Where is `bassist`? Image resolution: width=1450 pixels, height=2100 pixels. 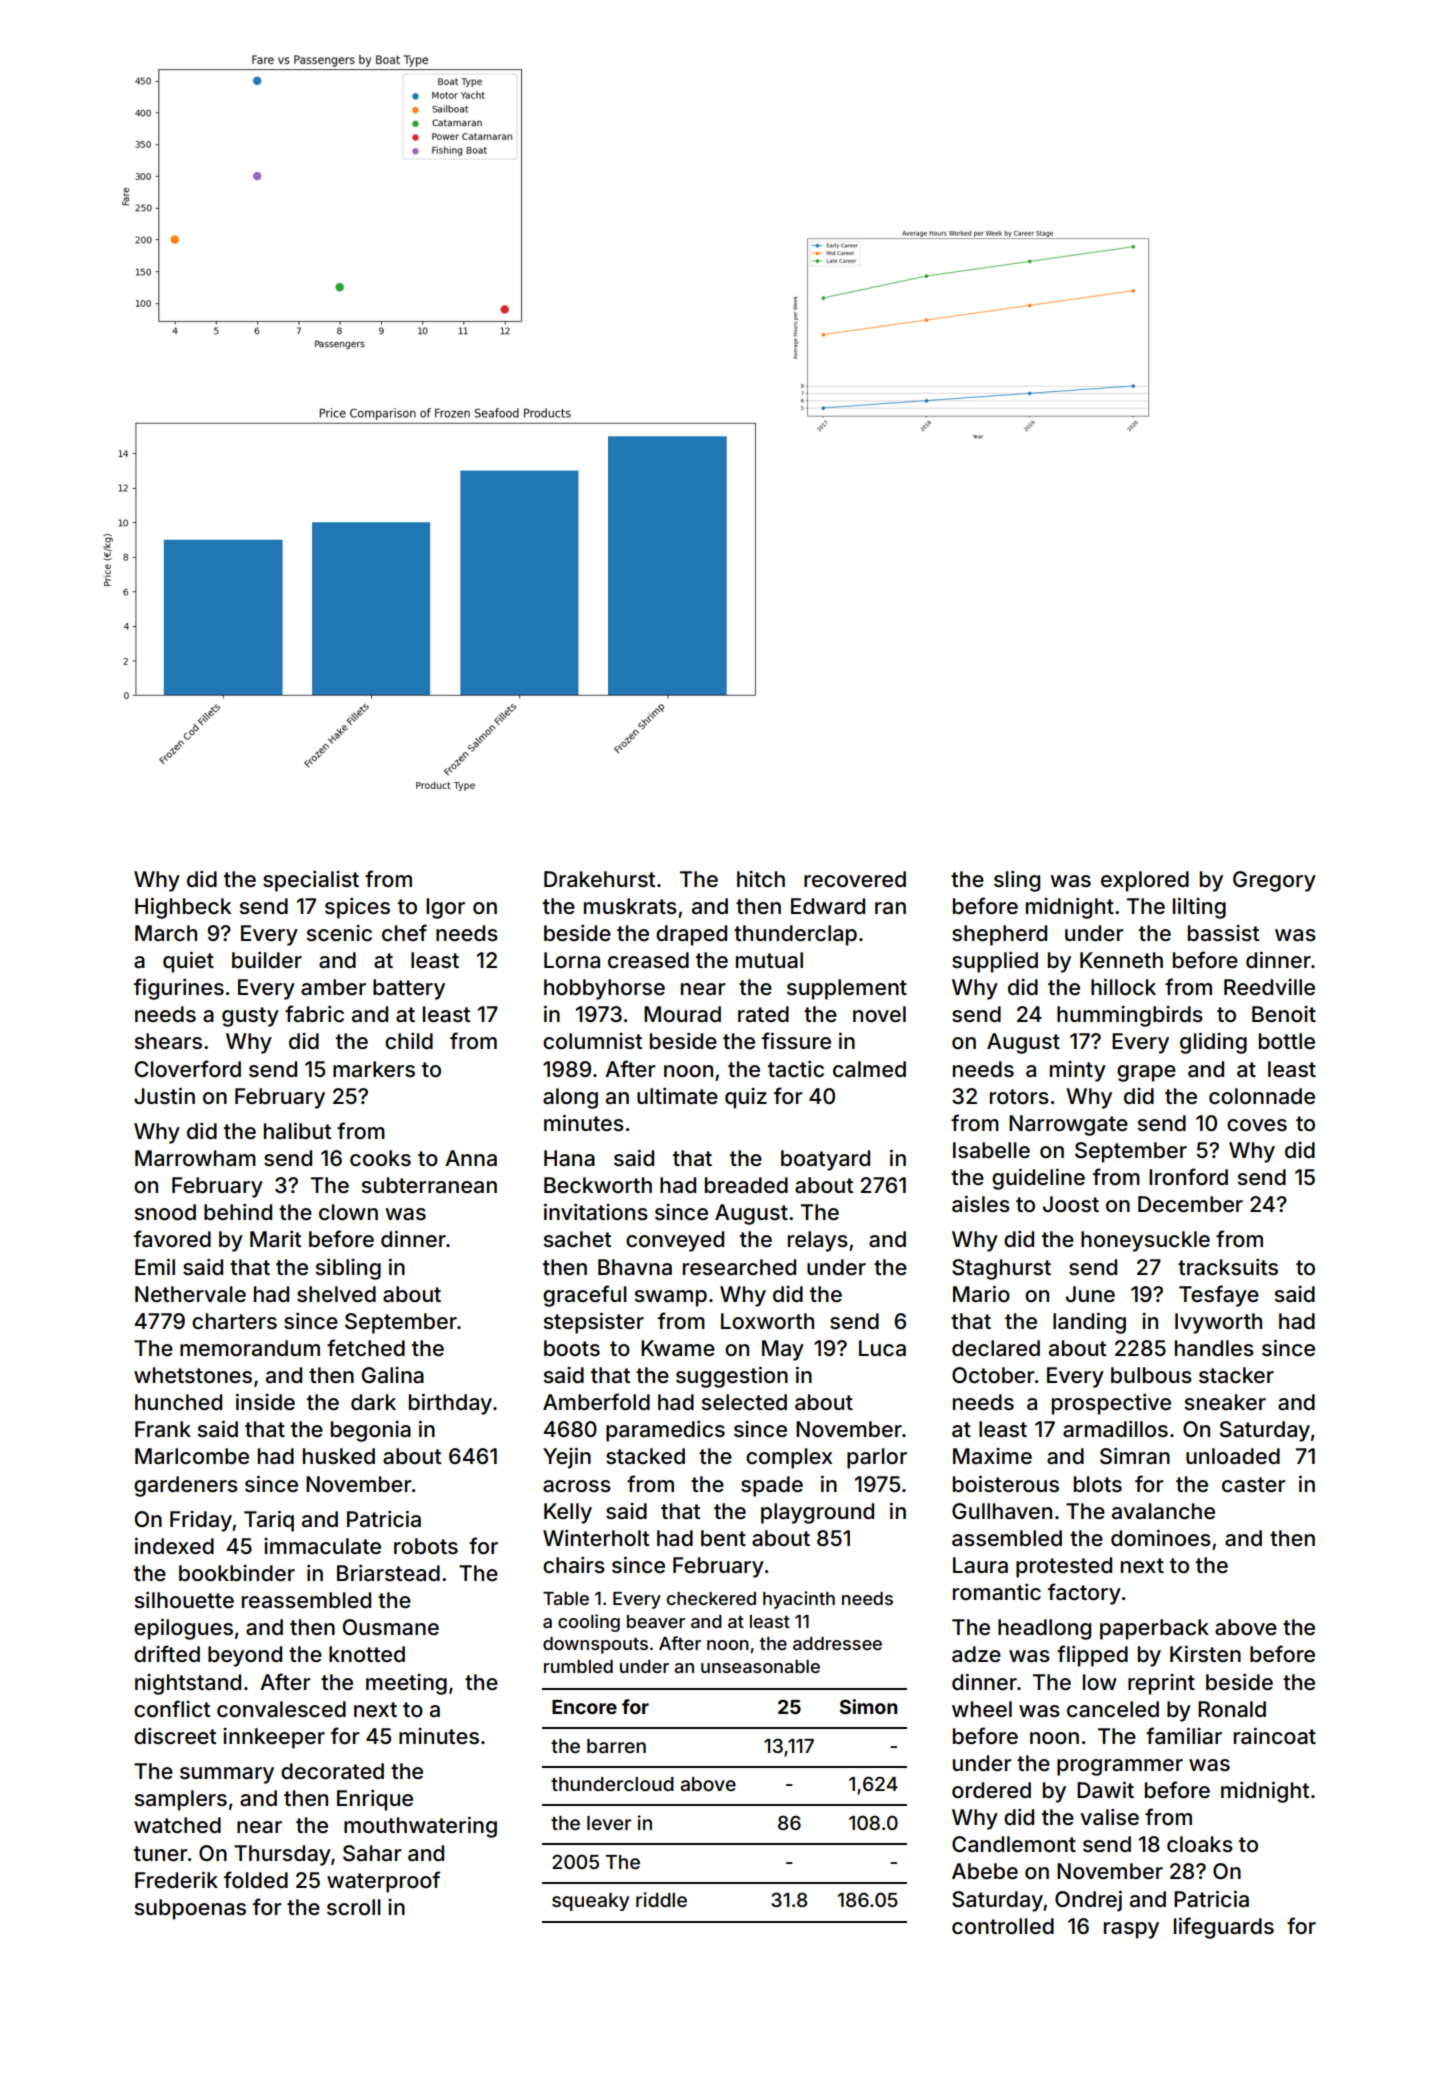 bassist is located at coordinates (1223, 933).
